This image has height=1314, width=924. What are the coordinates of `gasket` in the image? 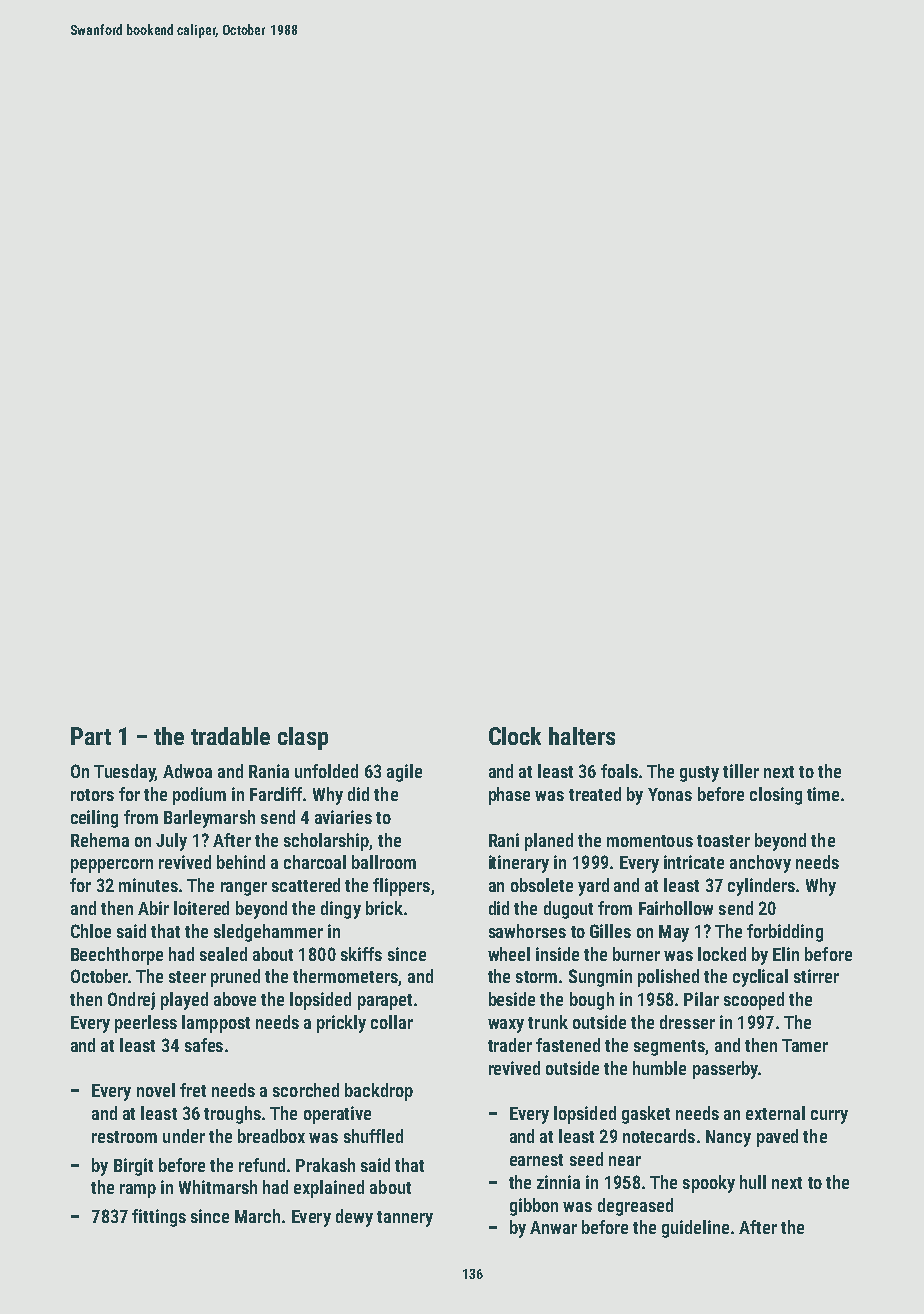 It's located at (646, 1115).
